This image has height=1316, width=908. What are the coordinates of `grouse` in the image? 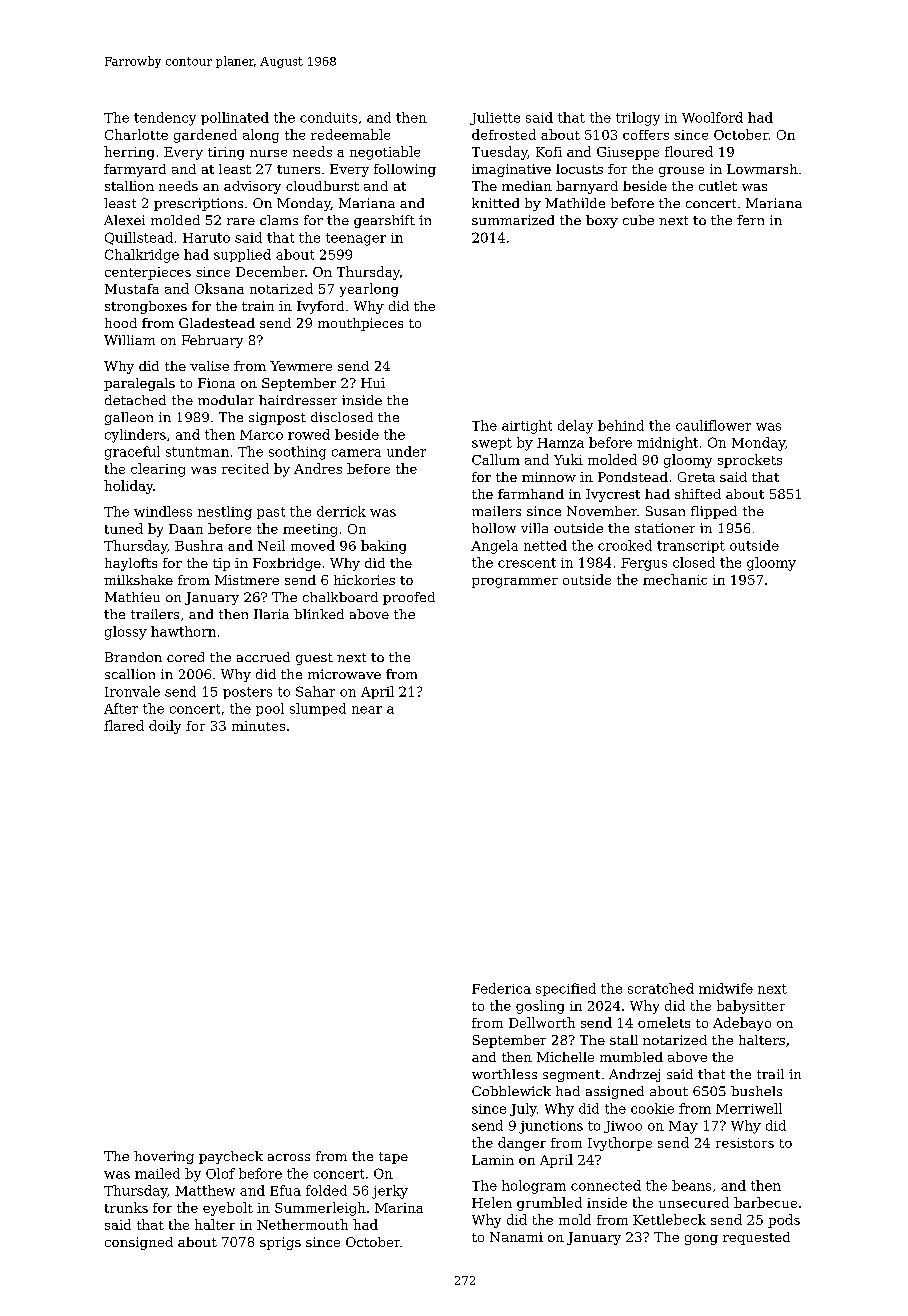 It's located at (681, 172).
